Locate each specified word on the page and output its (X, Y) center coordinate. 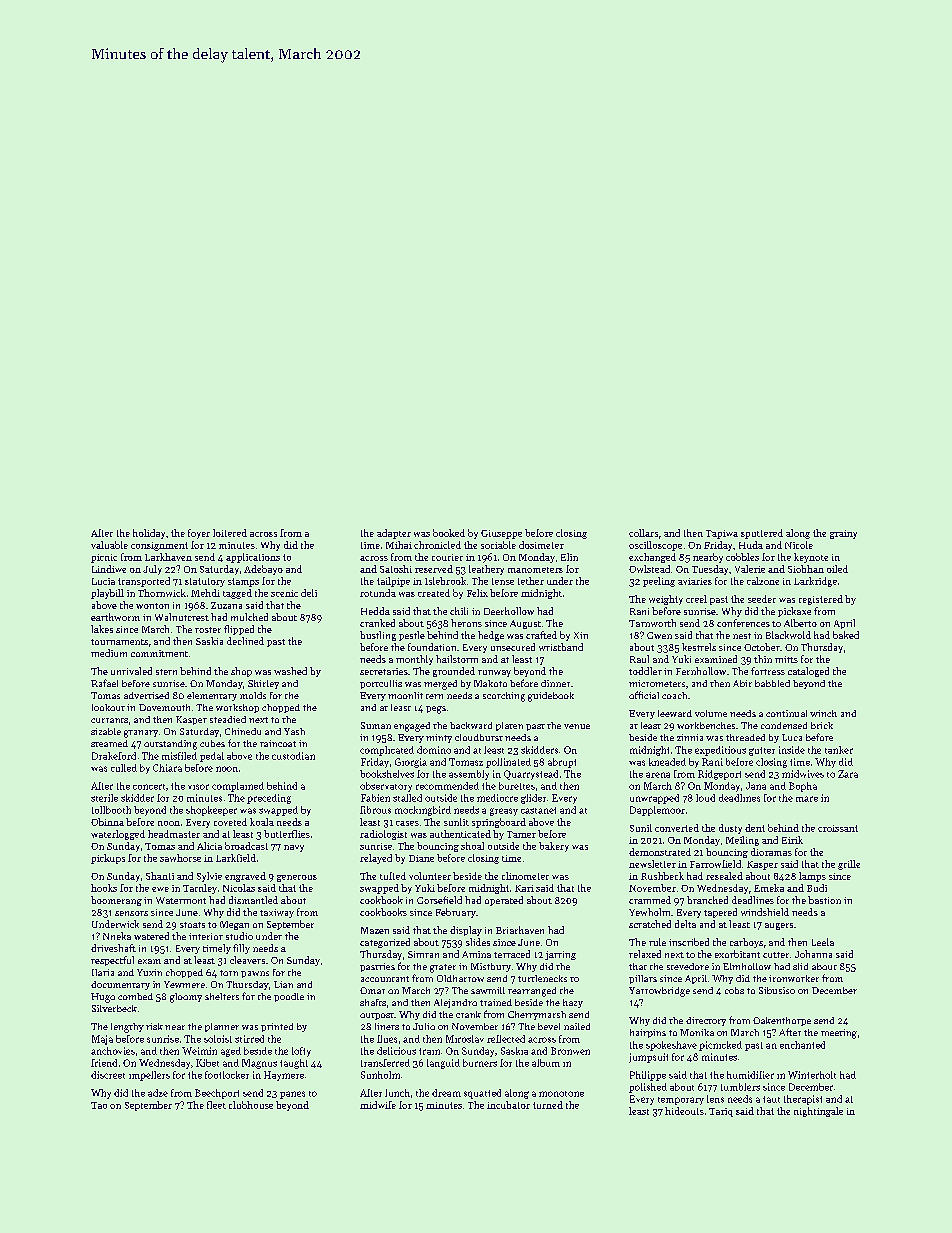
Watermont (181, 900)
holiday (149, 534)
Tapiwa (722, 534)
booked (449, 533)
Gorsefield (439, 900)
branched (707, 900)
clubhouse (251, 1105)
